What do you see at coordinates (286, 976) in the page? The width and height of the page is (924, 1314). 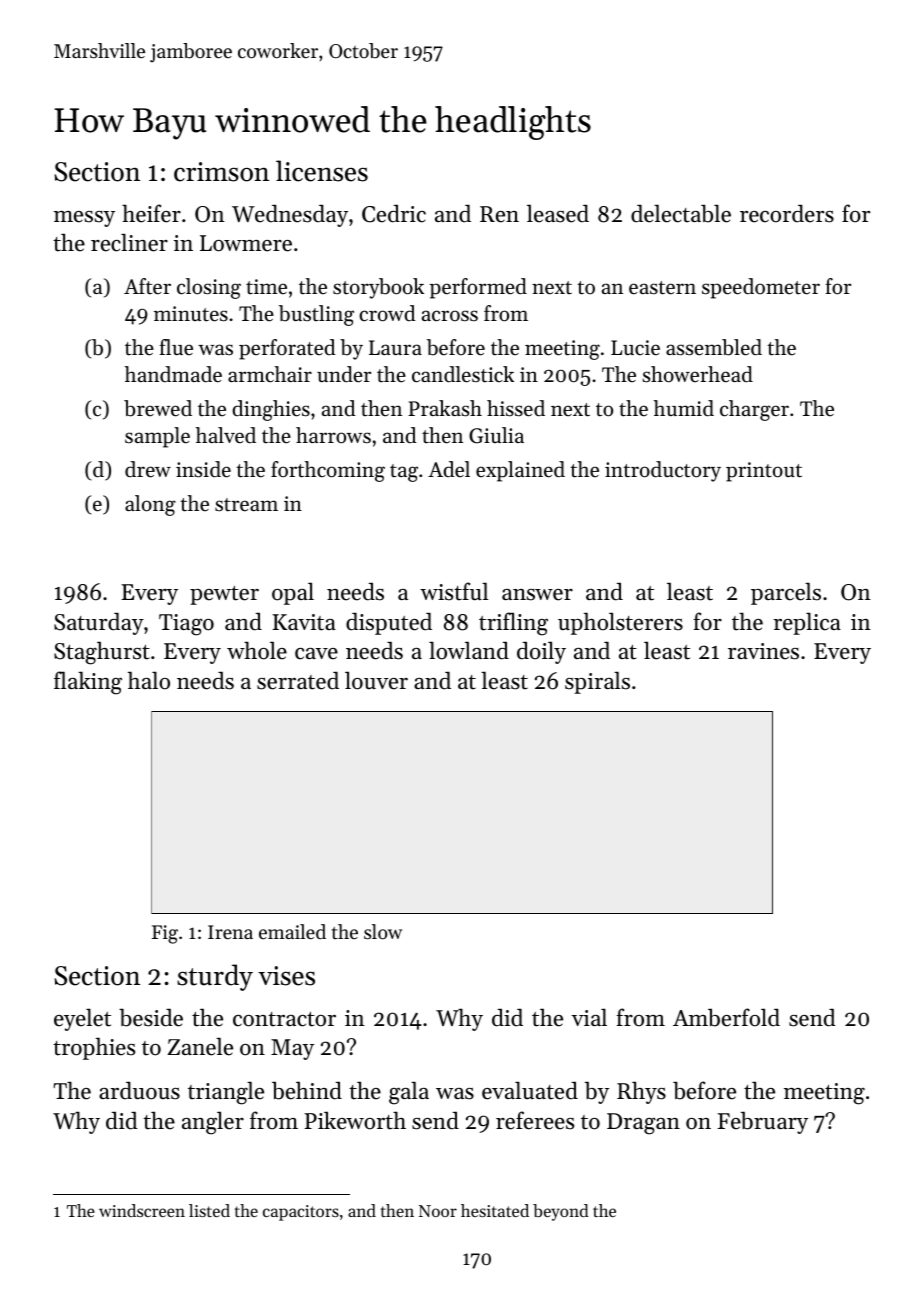 I see `vises` at bounding box center [286, 976].
